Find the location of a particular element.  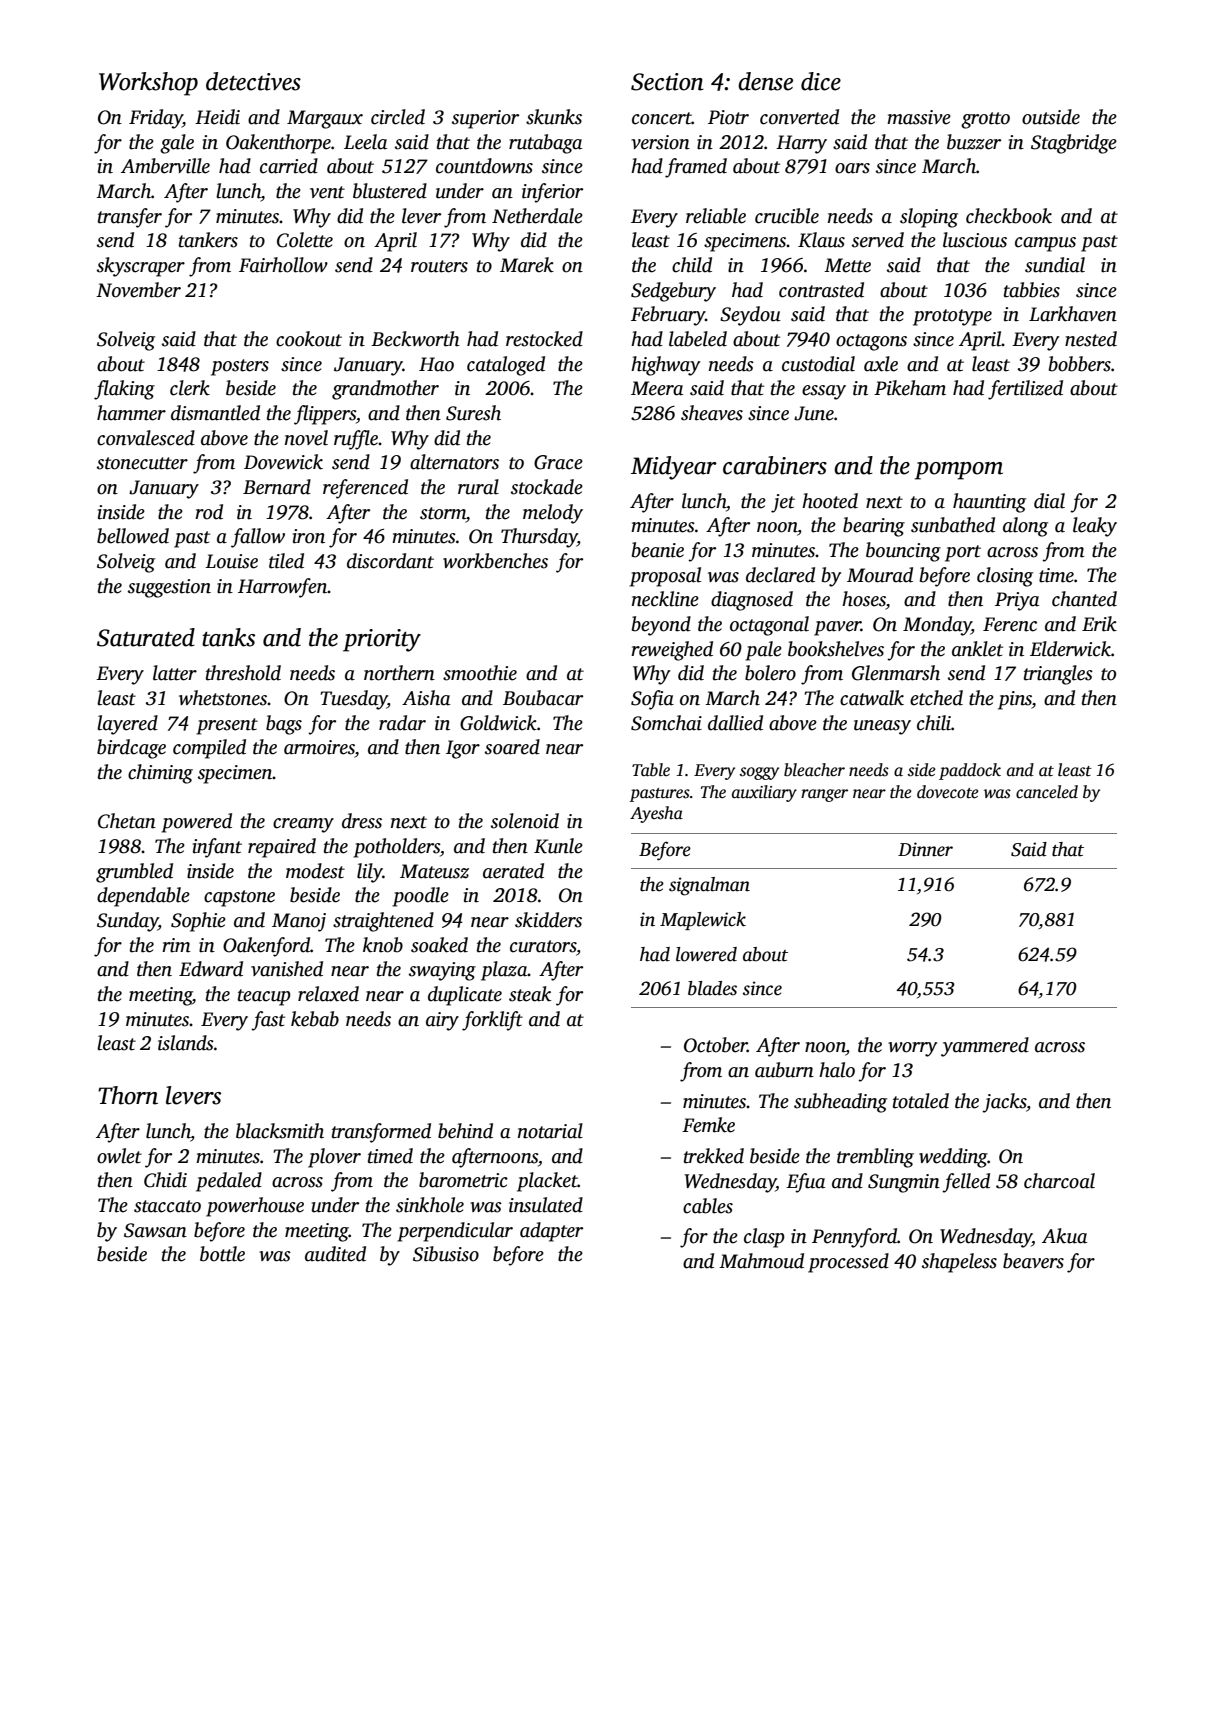

grotto is located at coordinates (985, 120).
